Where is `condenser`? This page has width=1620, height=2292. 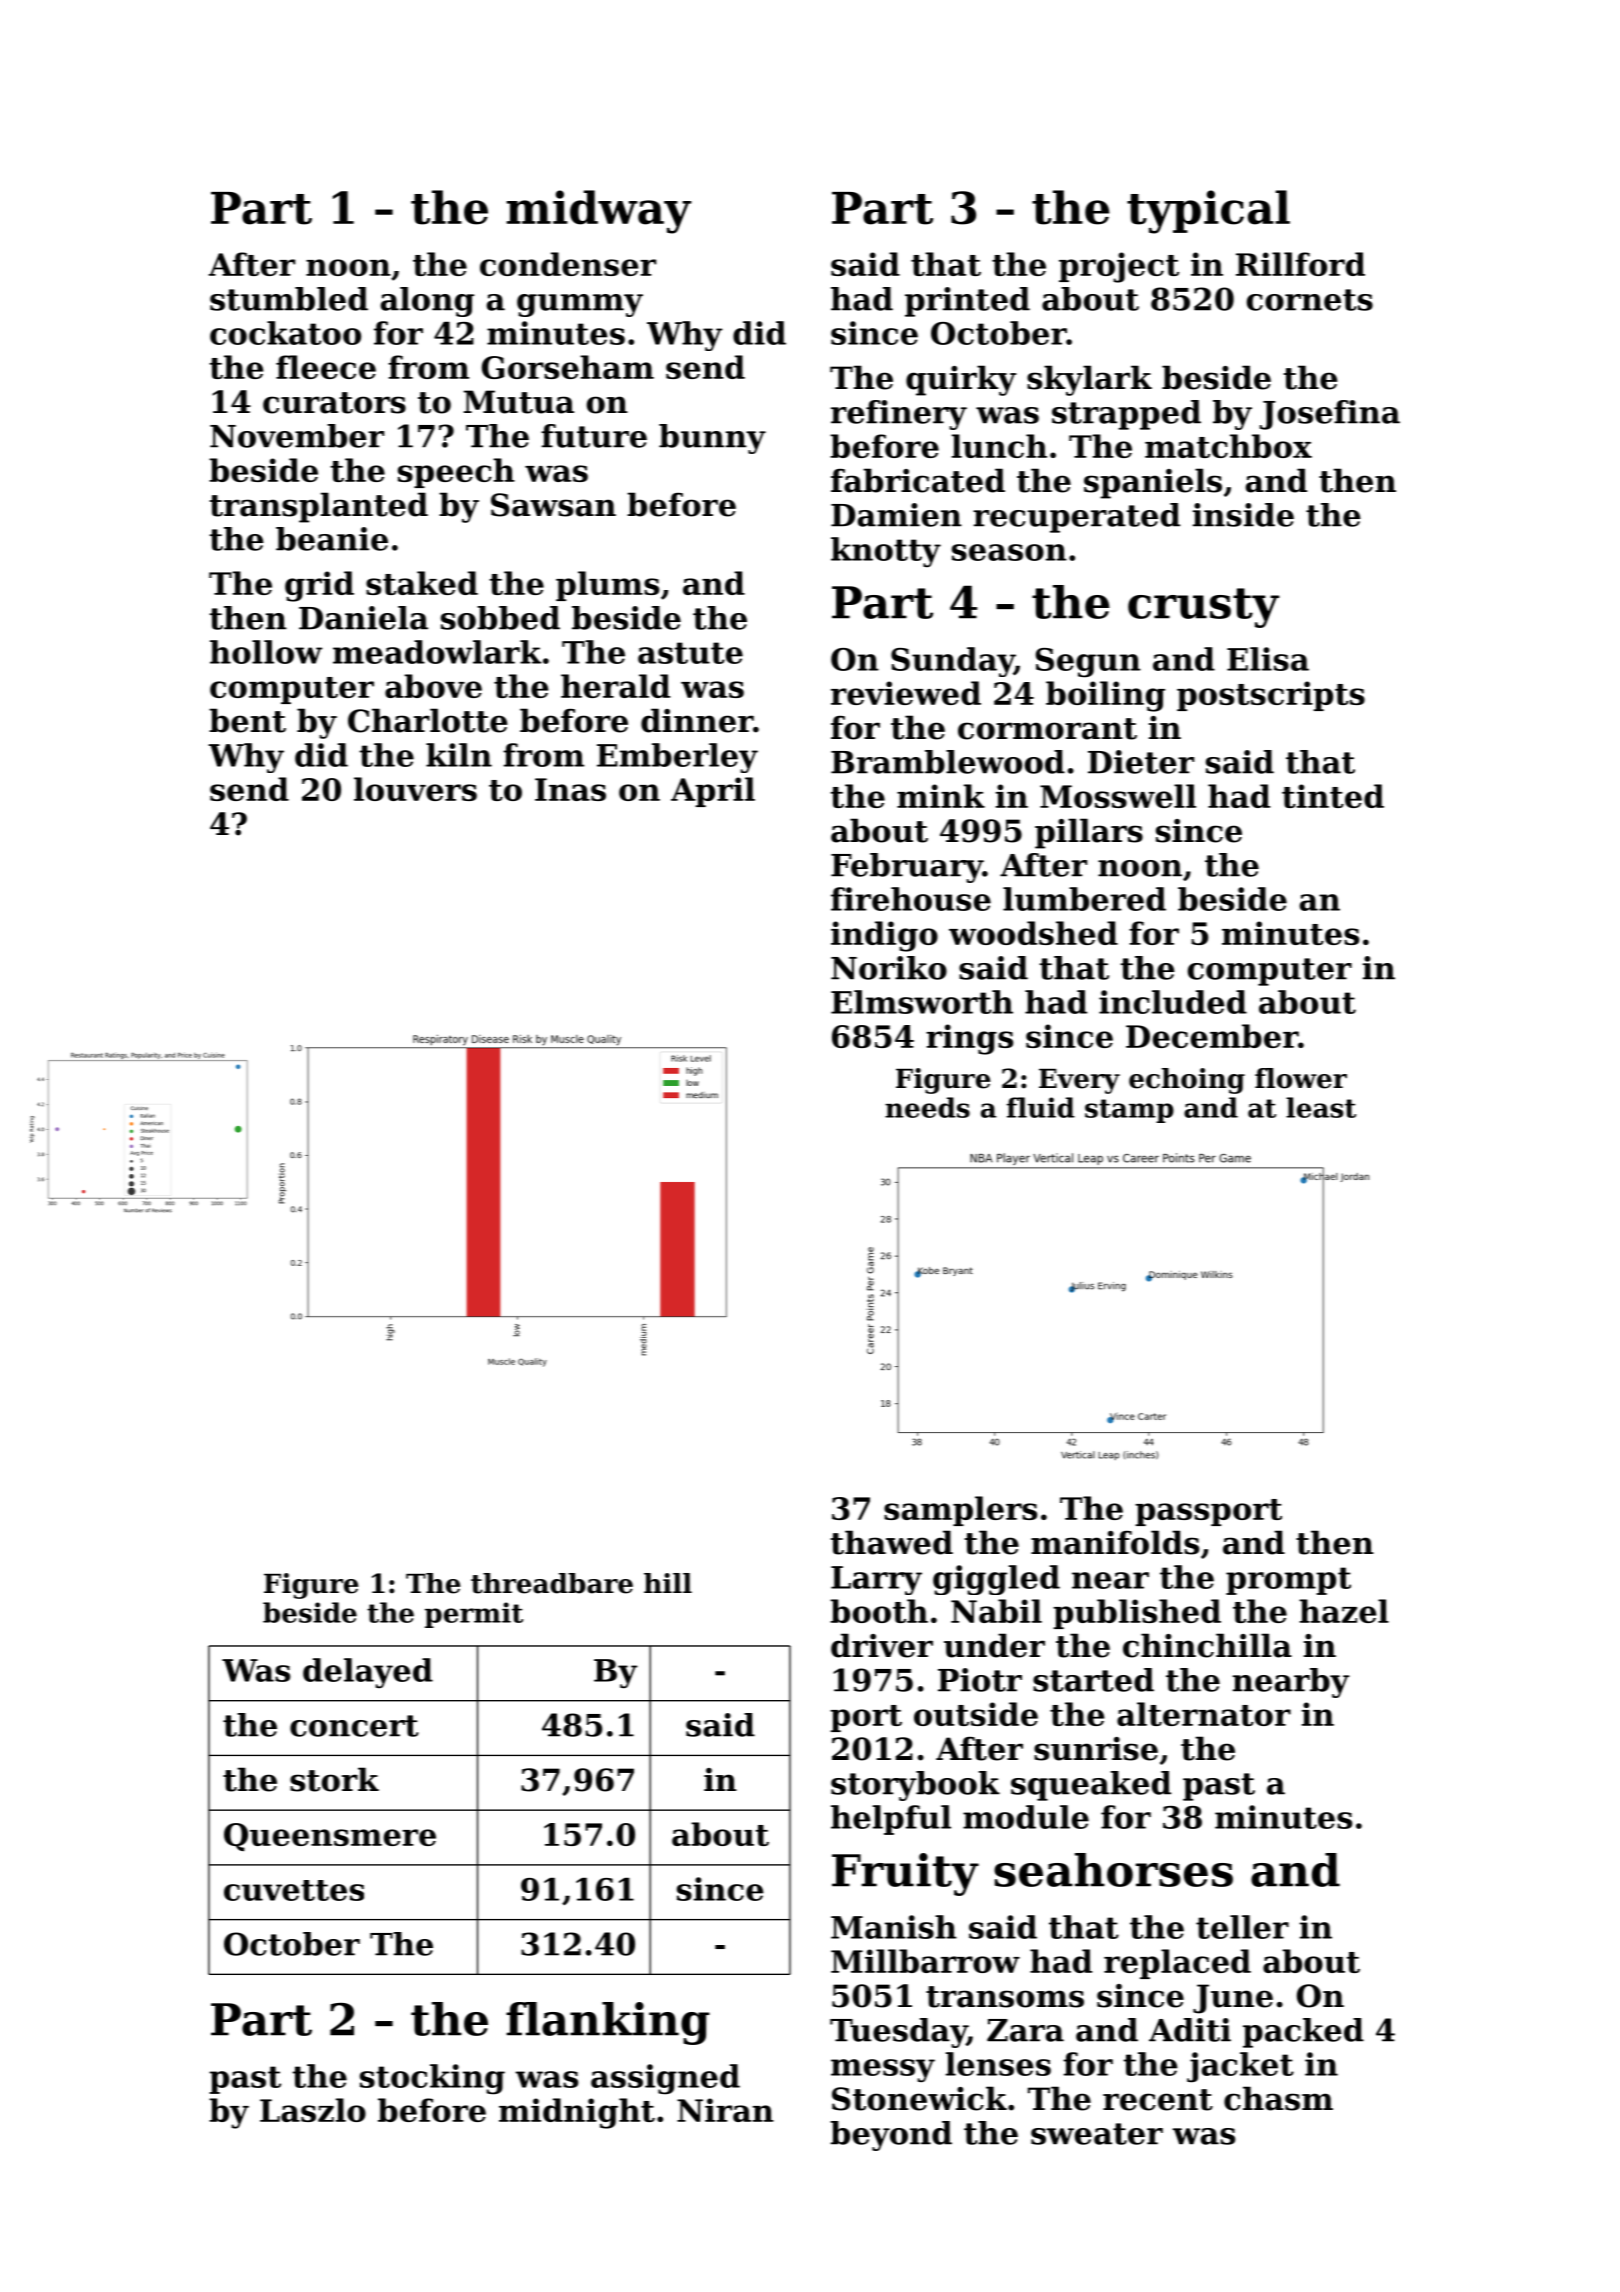
condenser is located at coordinates (568, 264).
